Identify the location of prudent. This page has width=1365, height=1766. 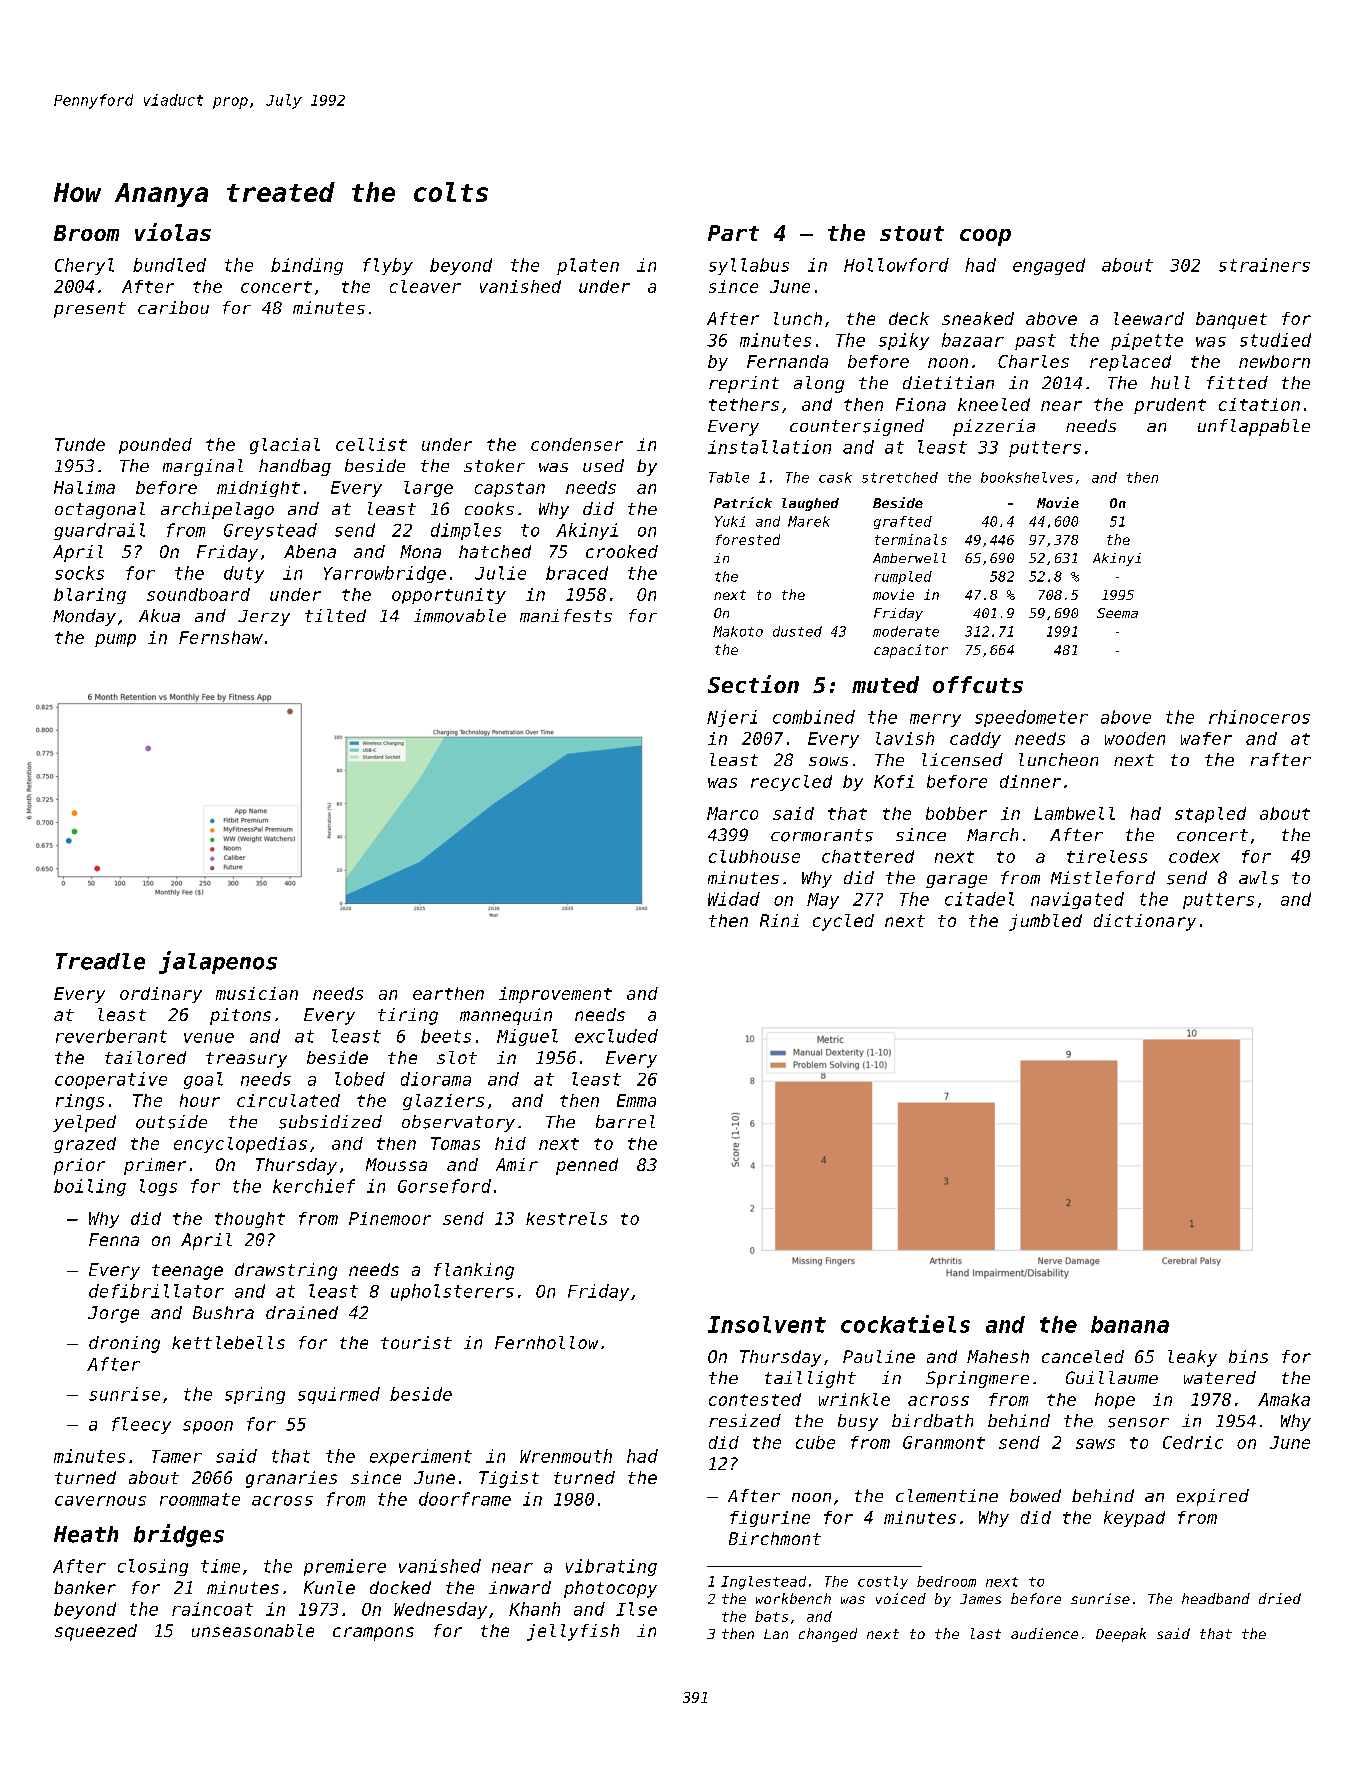
(1170, 406).
